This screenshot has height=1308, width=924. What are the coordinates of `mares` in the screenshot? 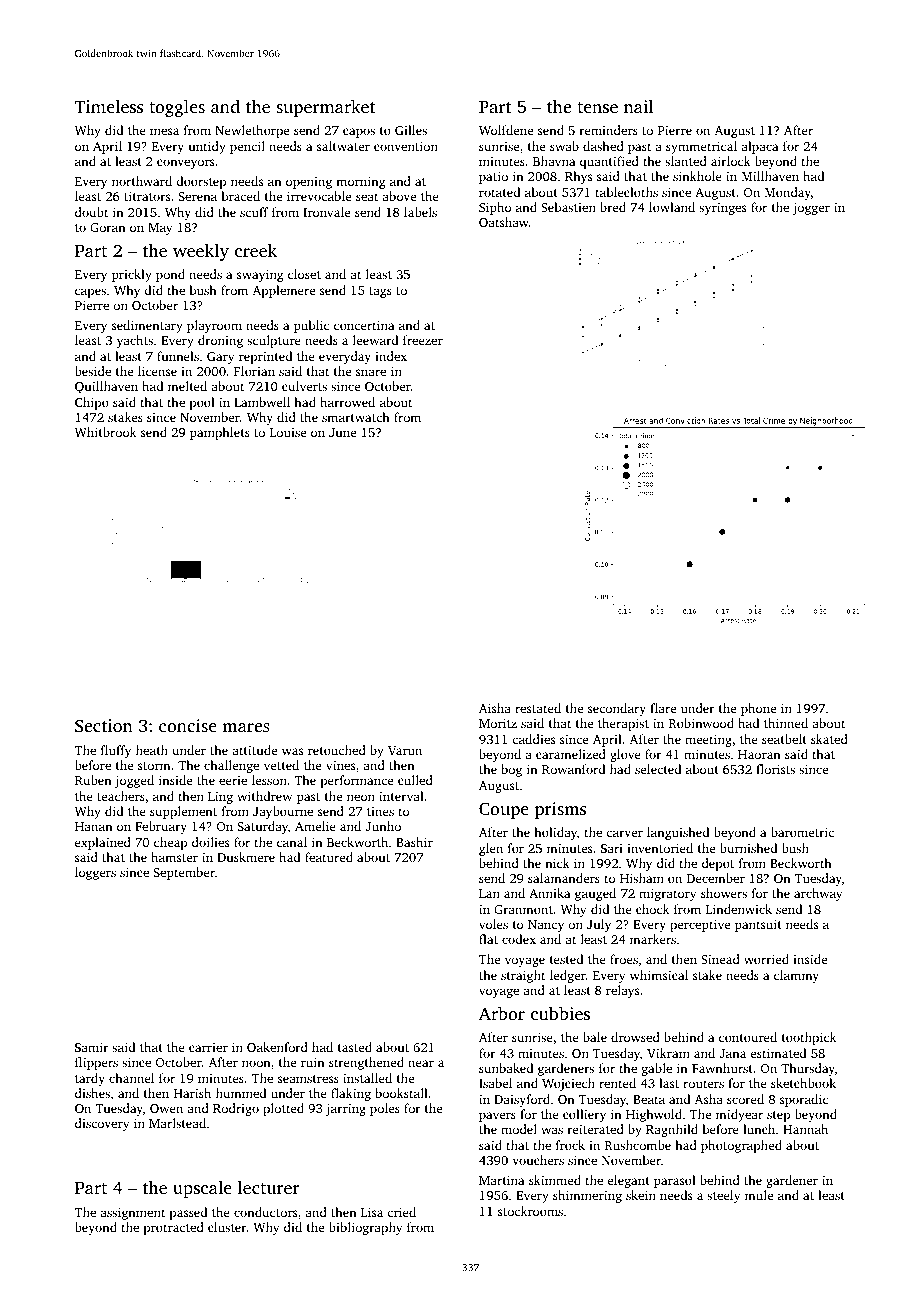 It's located at (246, 727).
